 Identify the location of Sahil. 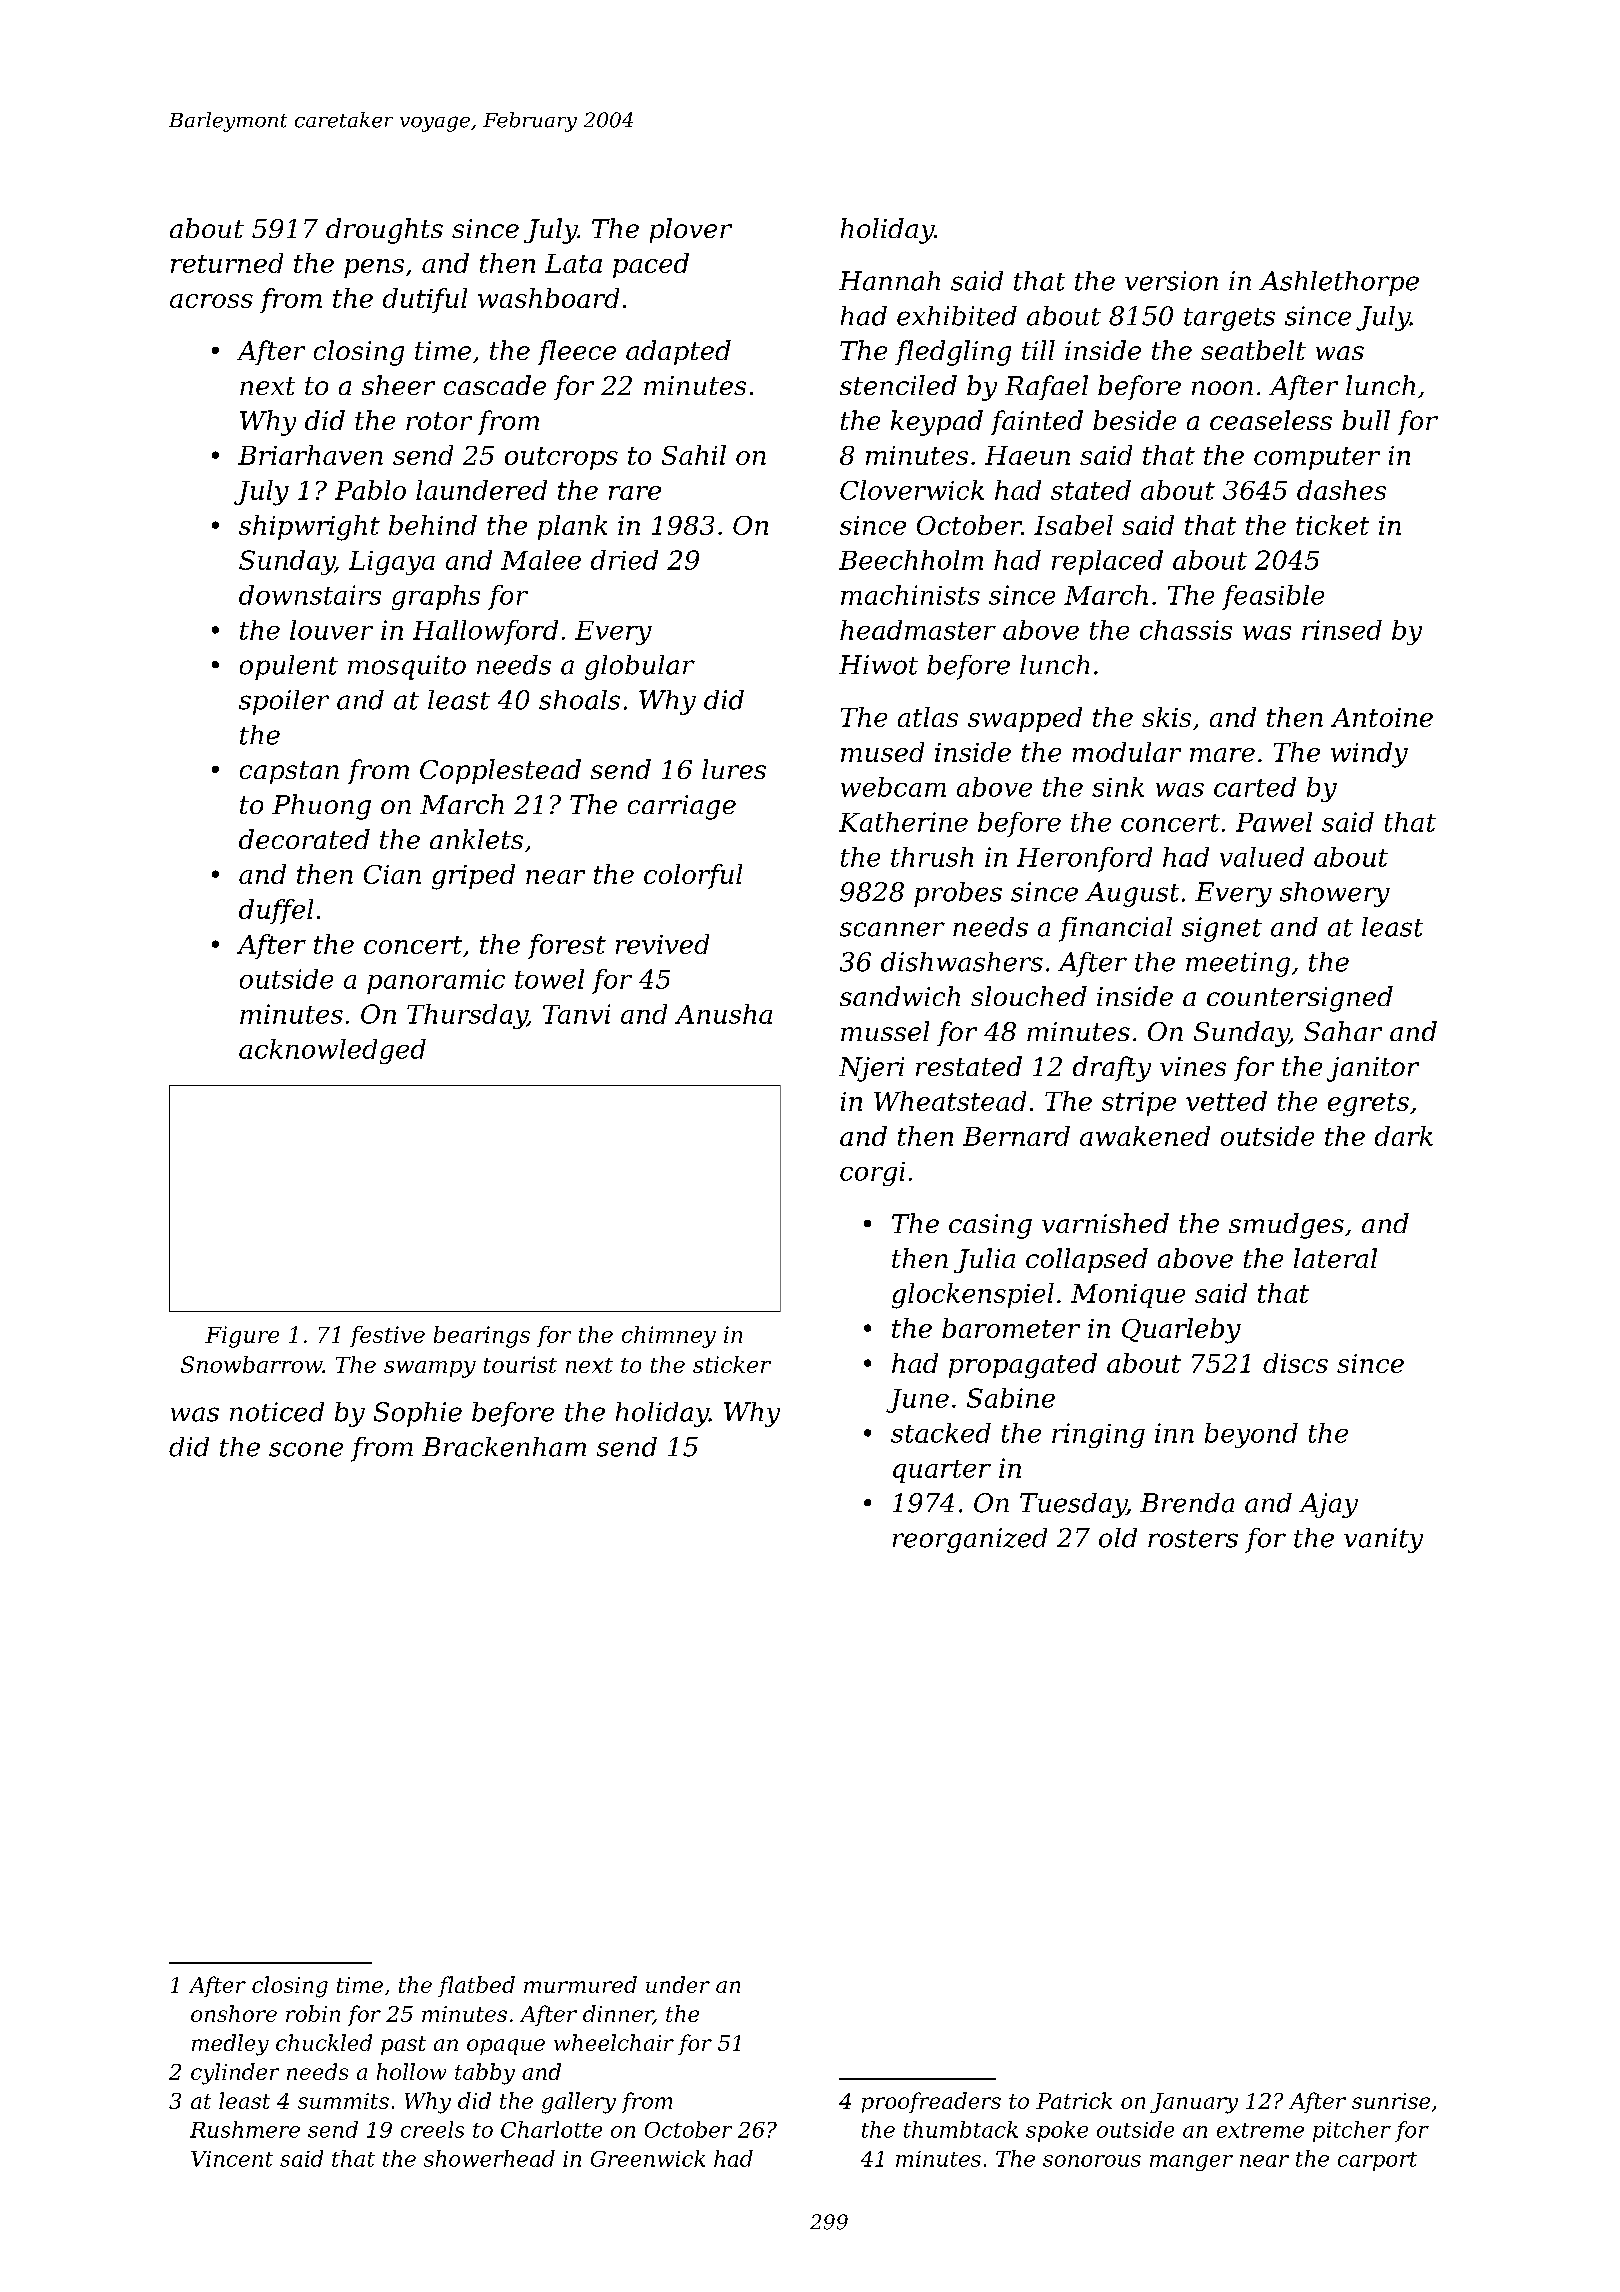
(694, 455).
